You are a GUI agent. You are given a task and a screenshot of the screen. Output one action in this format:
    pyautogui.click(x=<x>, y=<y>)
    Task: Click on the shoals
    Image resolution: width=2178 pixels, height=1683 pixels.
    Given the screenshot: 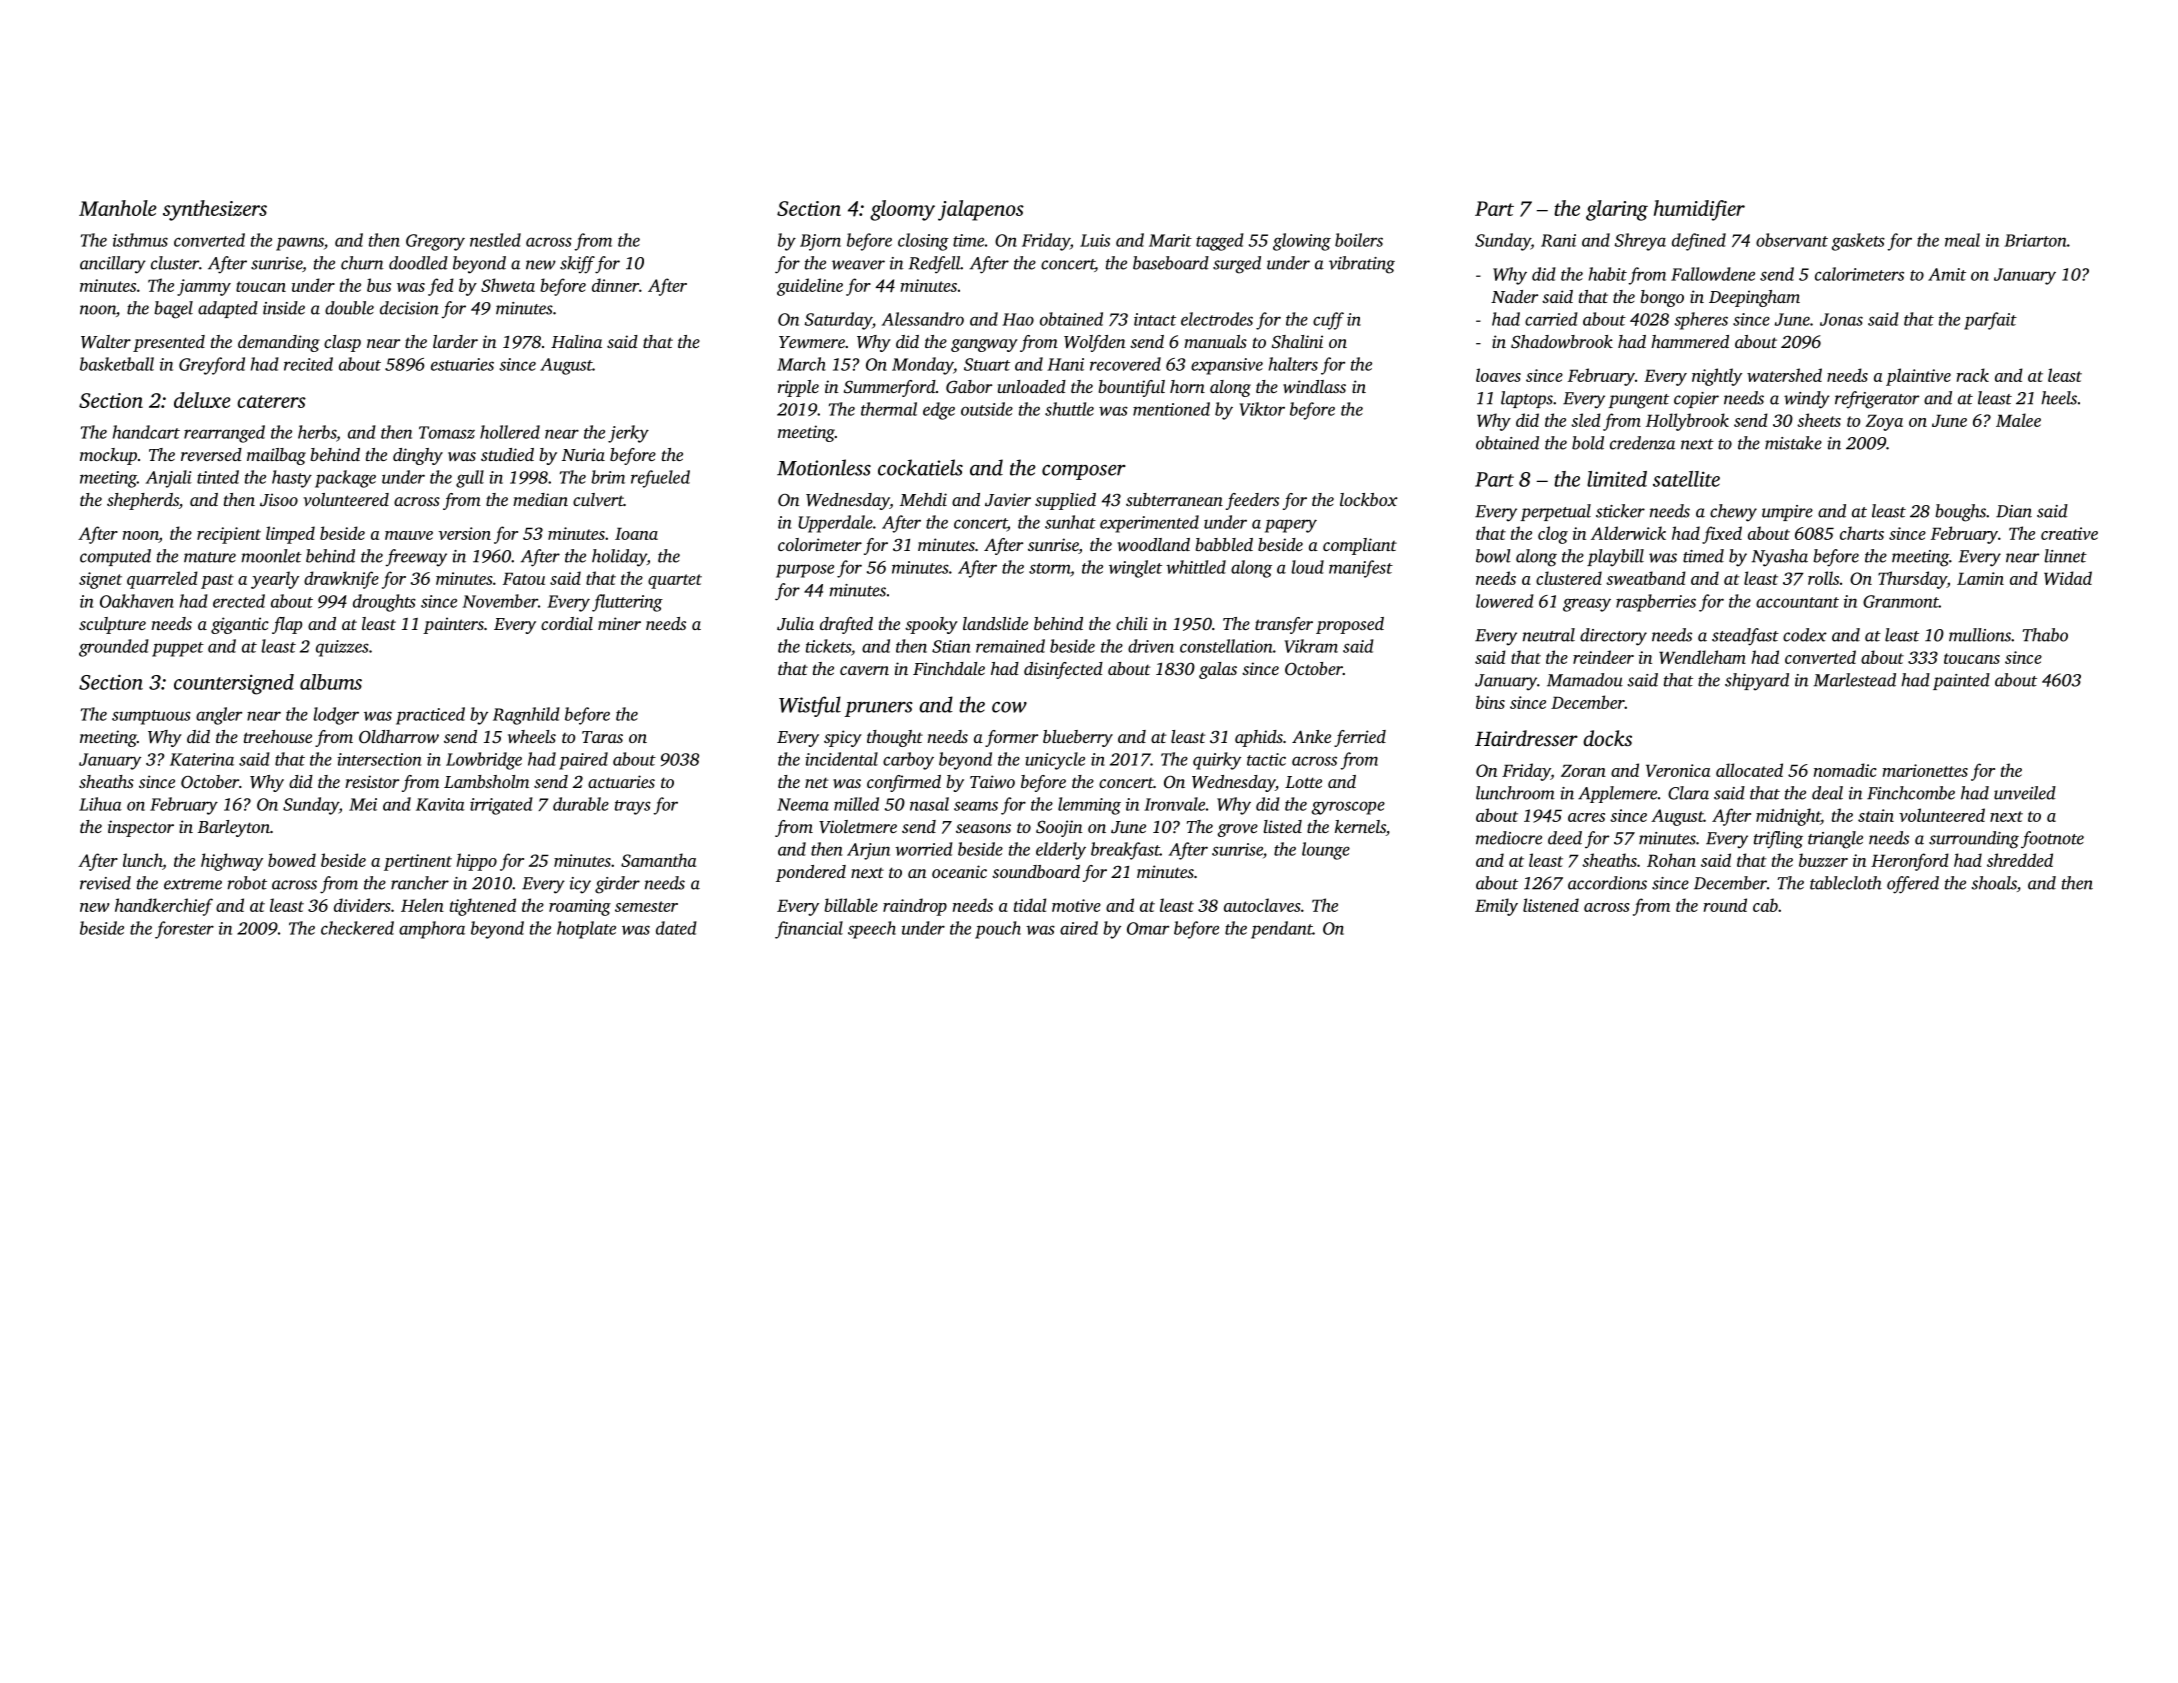 What is the action you would take?
    pyautogui.click(x=1994, y=883)
